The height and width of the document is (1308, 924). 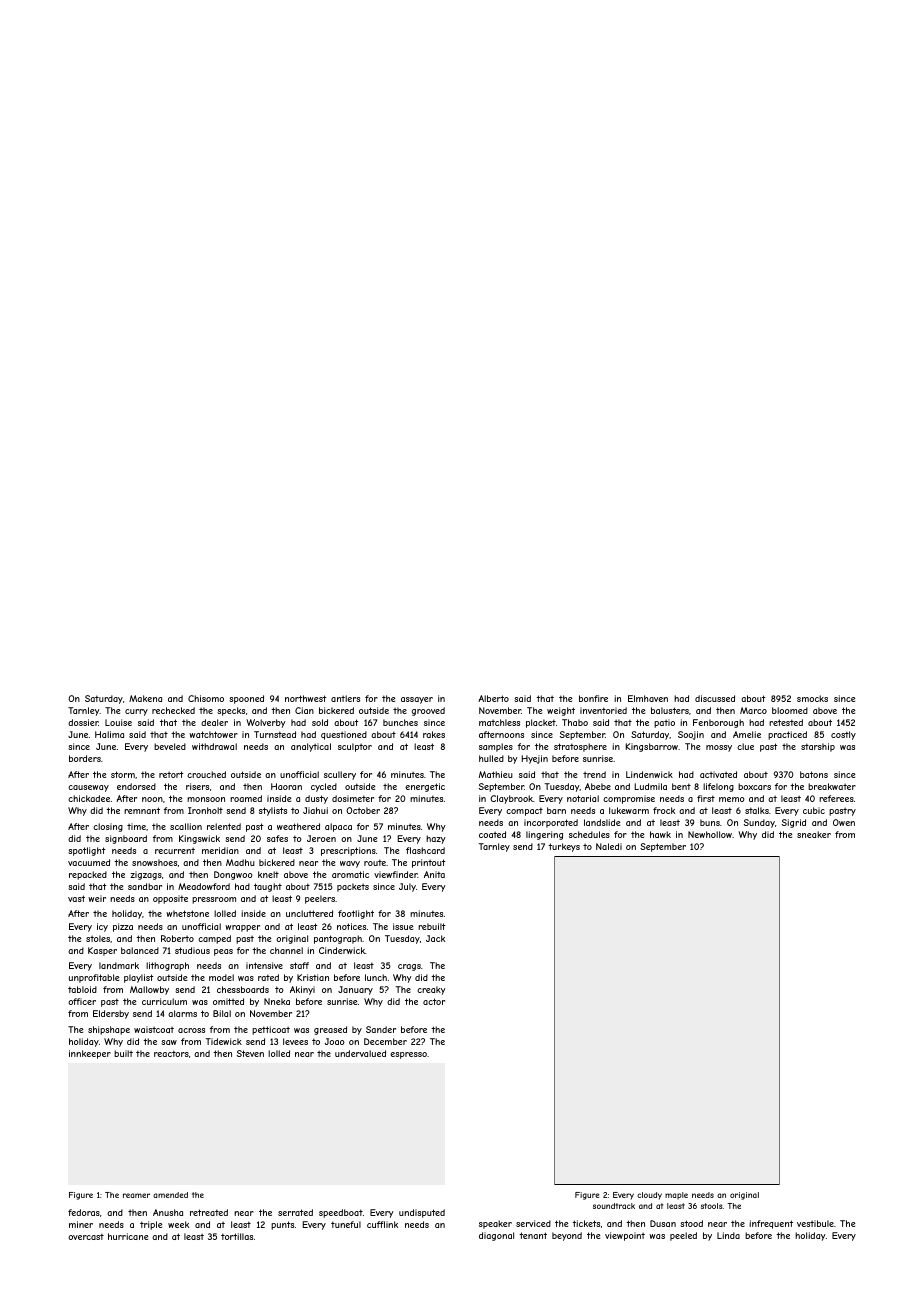 I want to click on stalks, so click(x=757, y=810).
